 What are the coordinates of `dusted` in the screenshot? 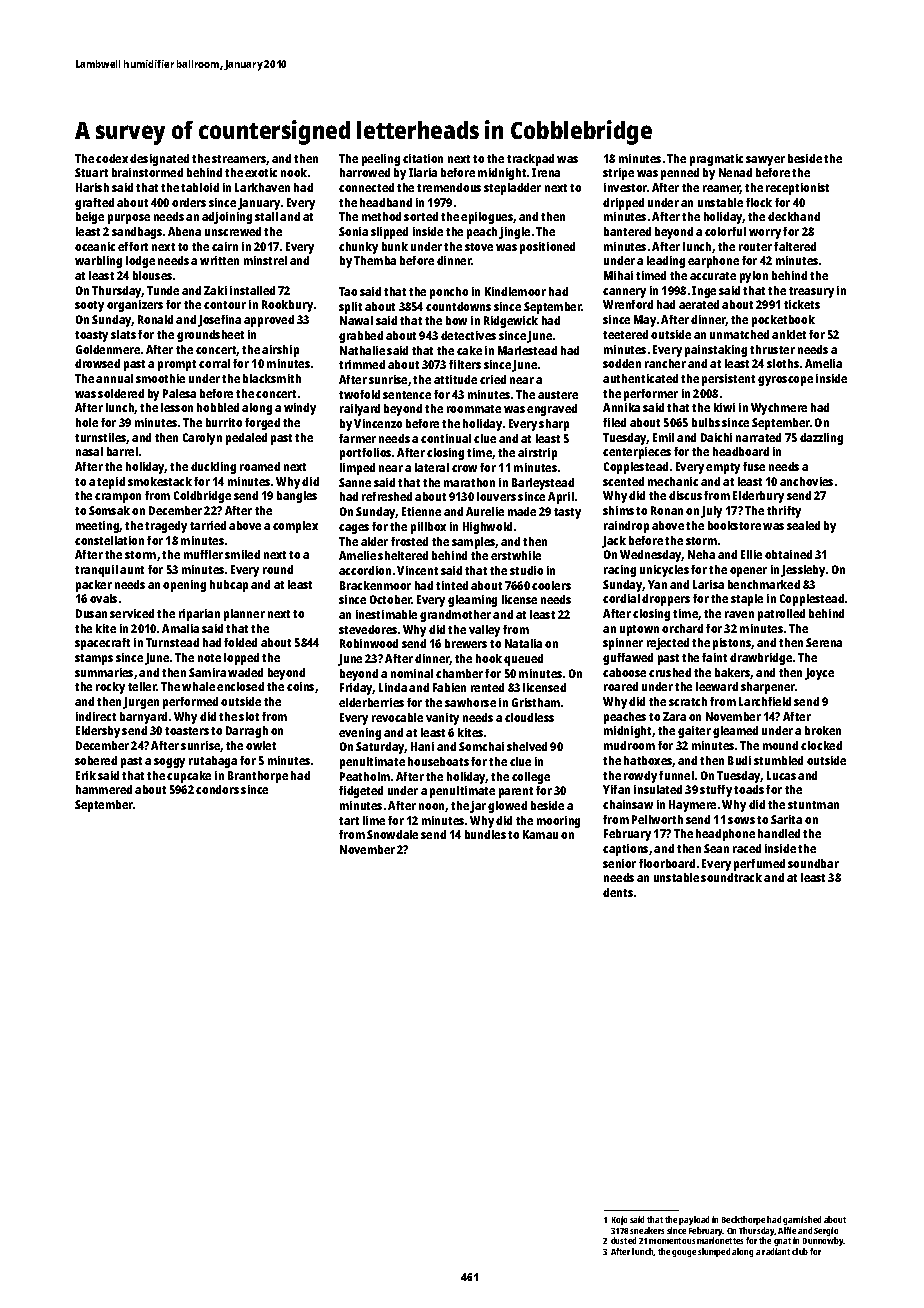 It's located at (623, 1240).
